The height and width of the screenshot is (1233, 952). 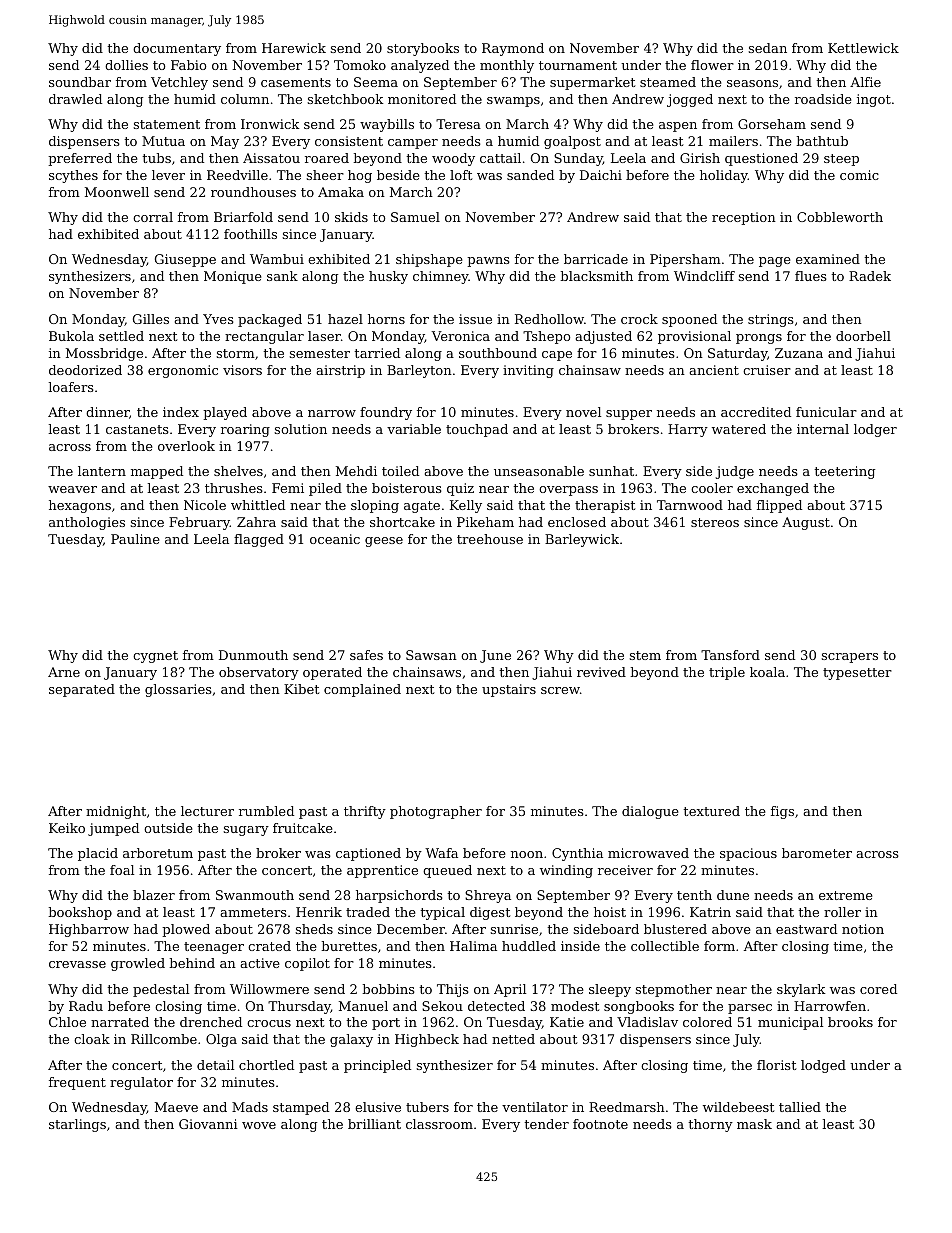 What do you see at coordinates (857, 674) in the screenshot?
I see `typesetter` at bounding box center [857, 674].
